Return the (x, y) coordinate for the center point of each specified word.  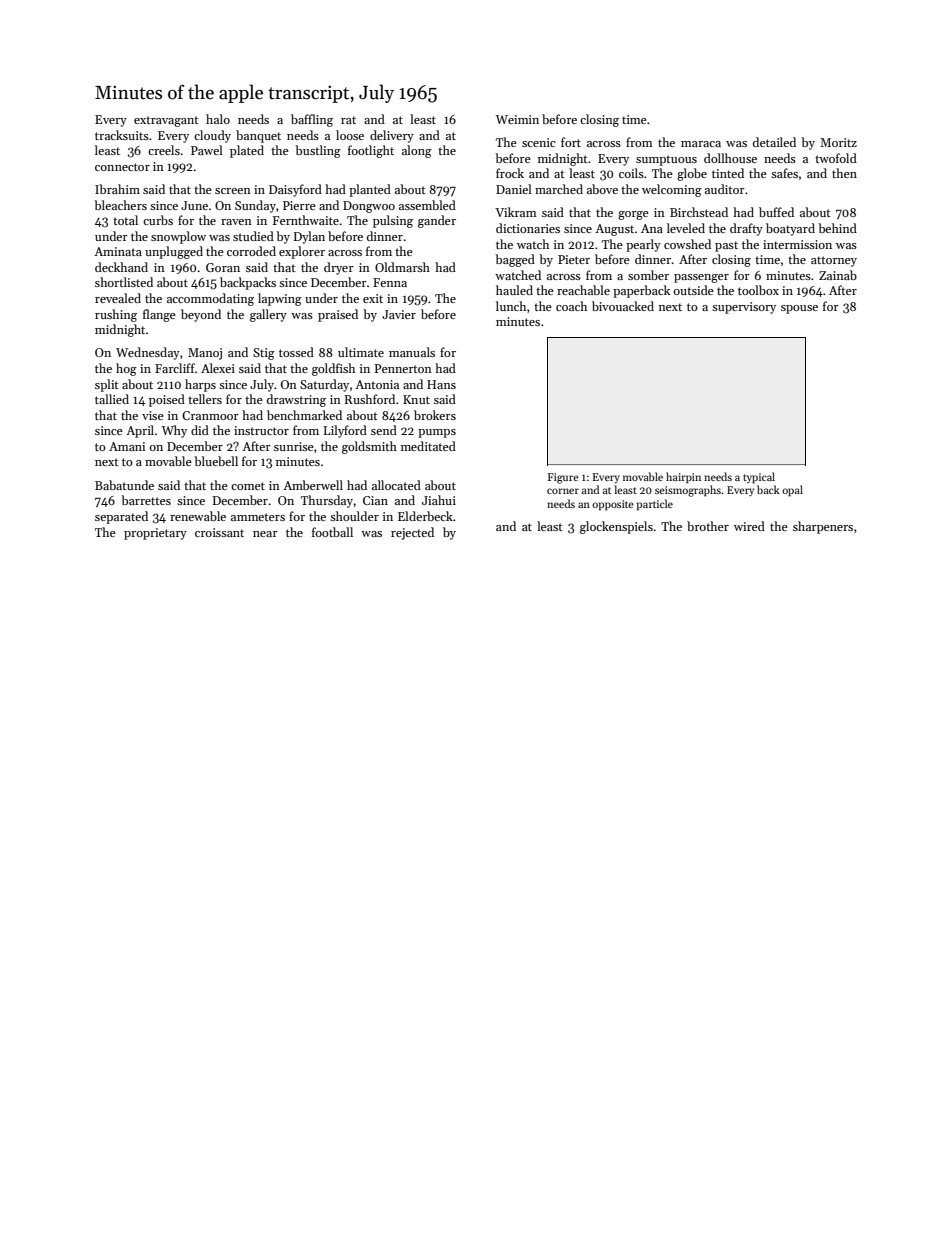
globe (692, 174)
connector (122, 167)
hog (126, 369)
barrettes (146, 500)
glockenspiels (616, 527)
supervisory (744, 308)
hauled (514, 290)
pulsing (393, 221)
